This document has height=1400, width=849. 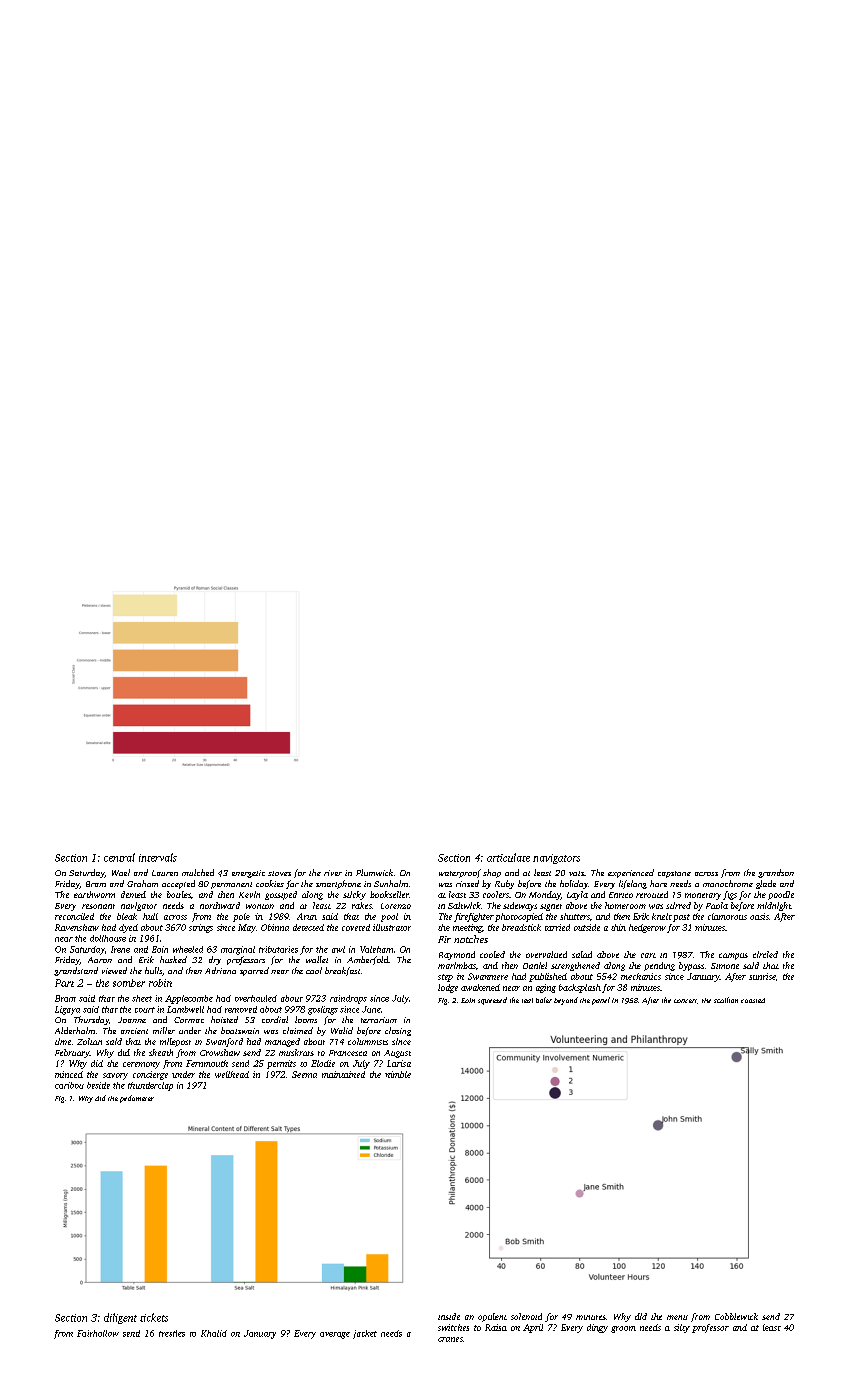 I want to click on permanent, so click(x=231, y=885).
